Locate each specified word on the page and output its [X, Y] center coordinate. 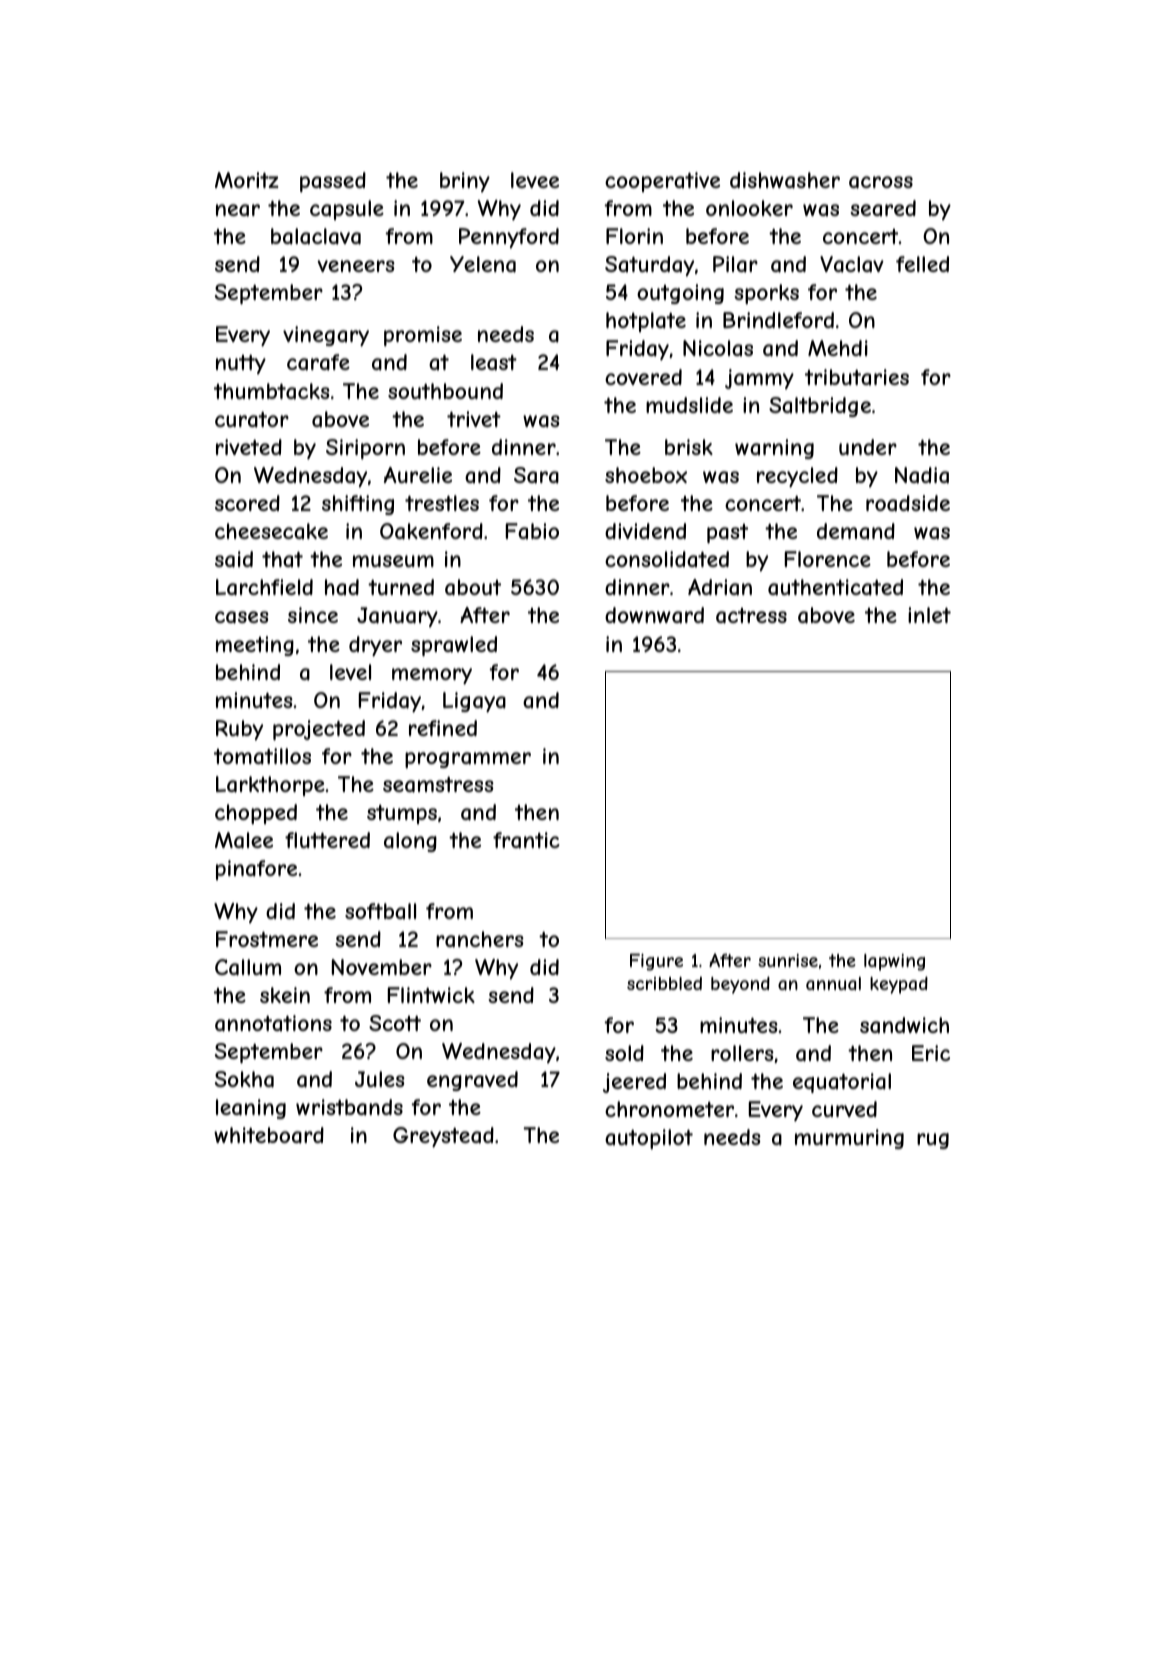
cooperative [662, 182]
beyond [740, 985]
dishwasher [785, 180]
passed [333, 182]
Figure [656, 962]
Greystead [443, 1137]
